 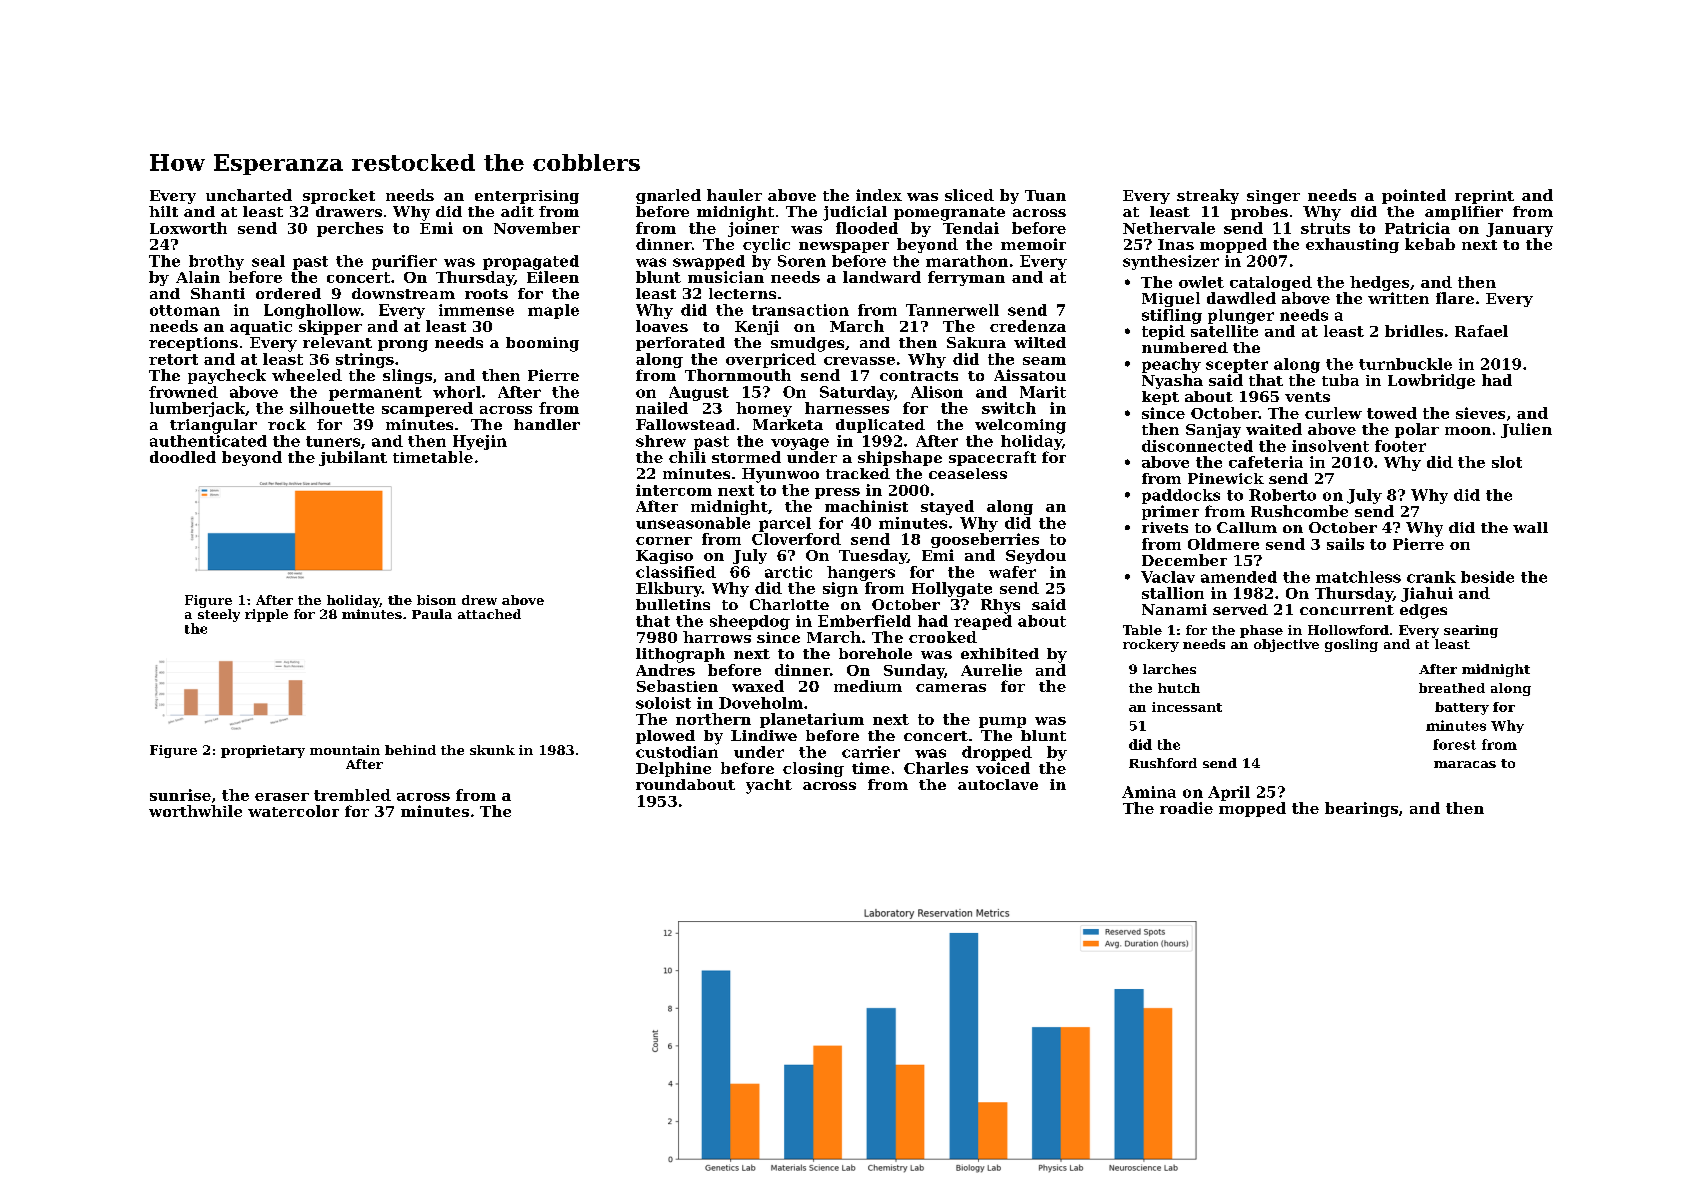 I want to click on frowned, so click(x=183, y=392).
